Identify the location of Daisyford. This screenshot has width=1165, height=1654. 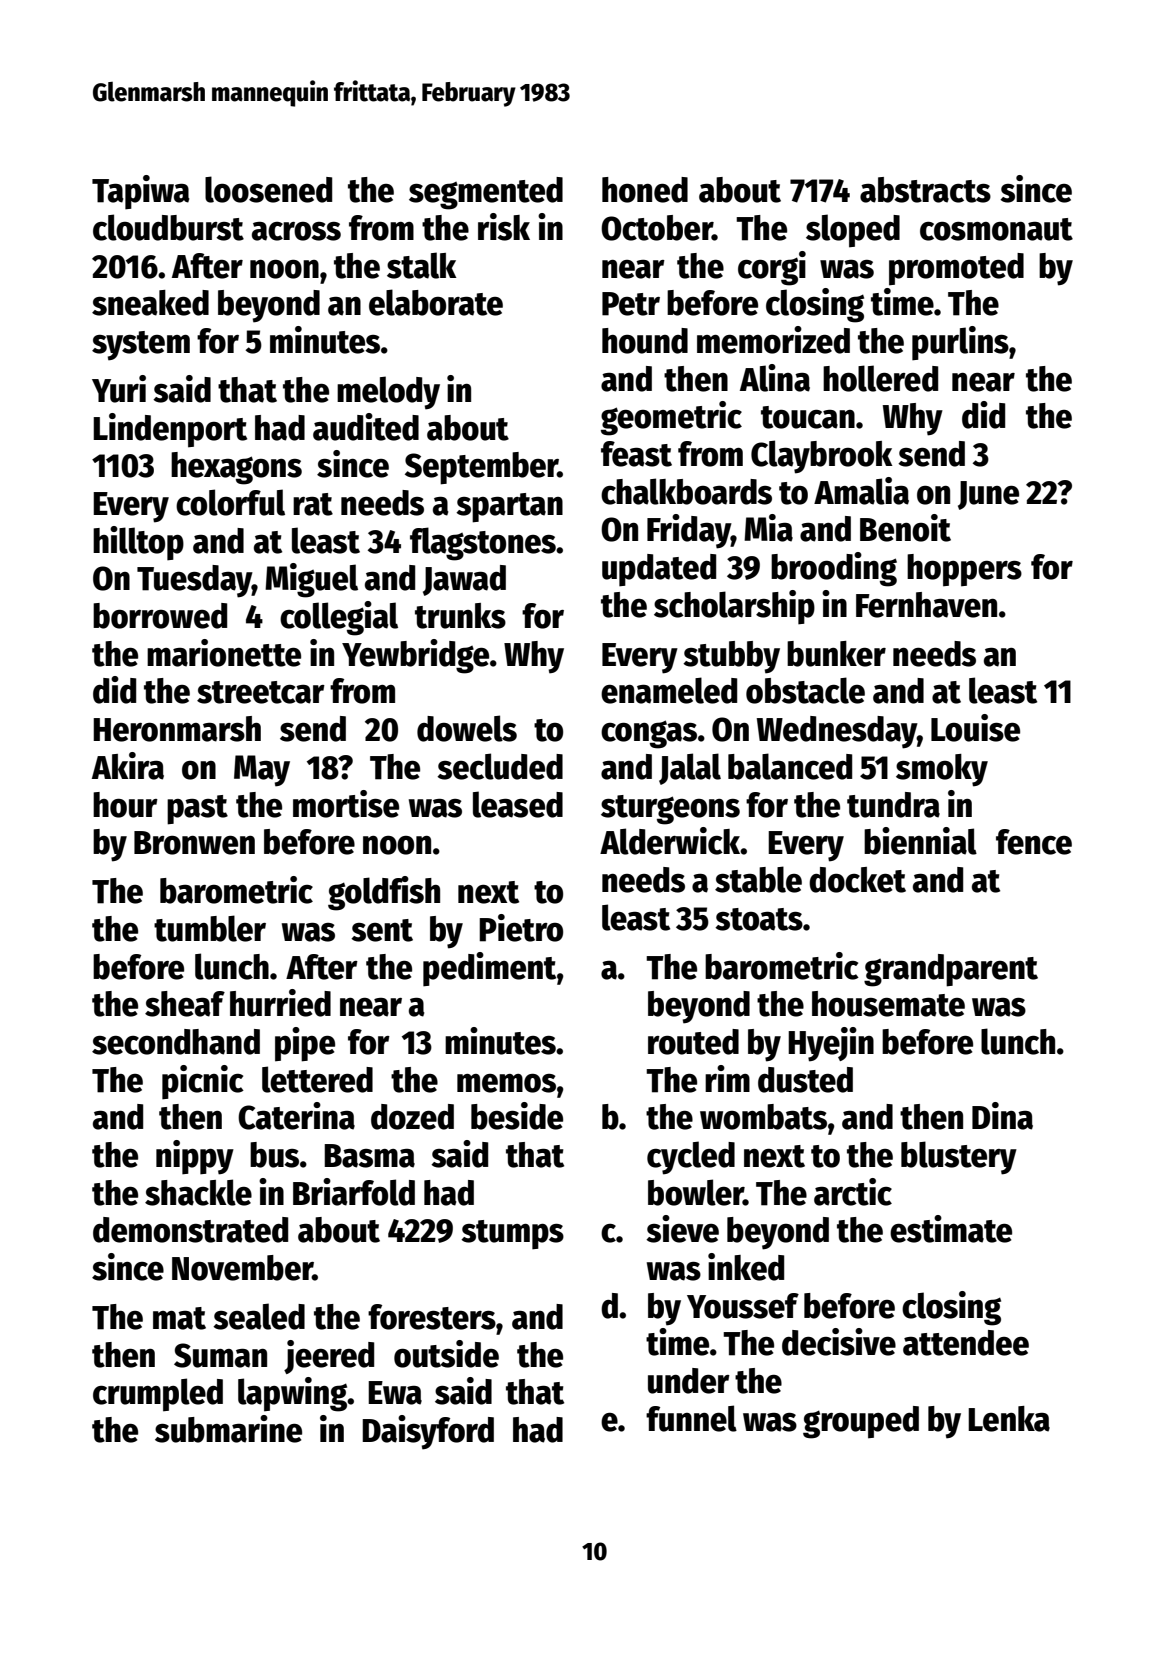
(428, 1432).
